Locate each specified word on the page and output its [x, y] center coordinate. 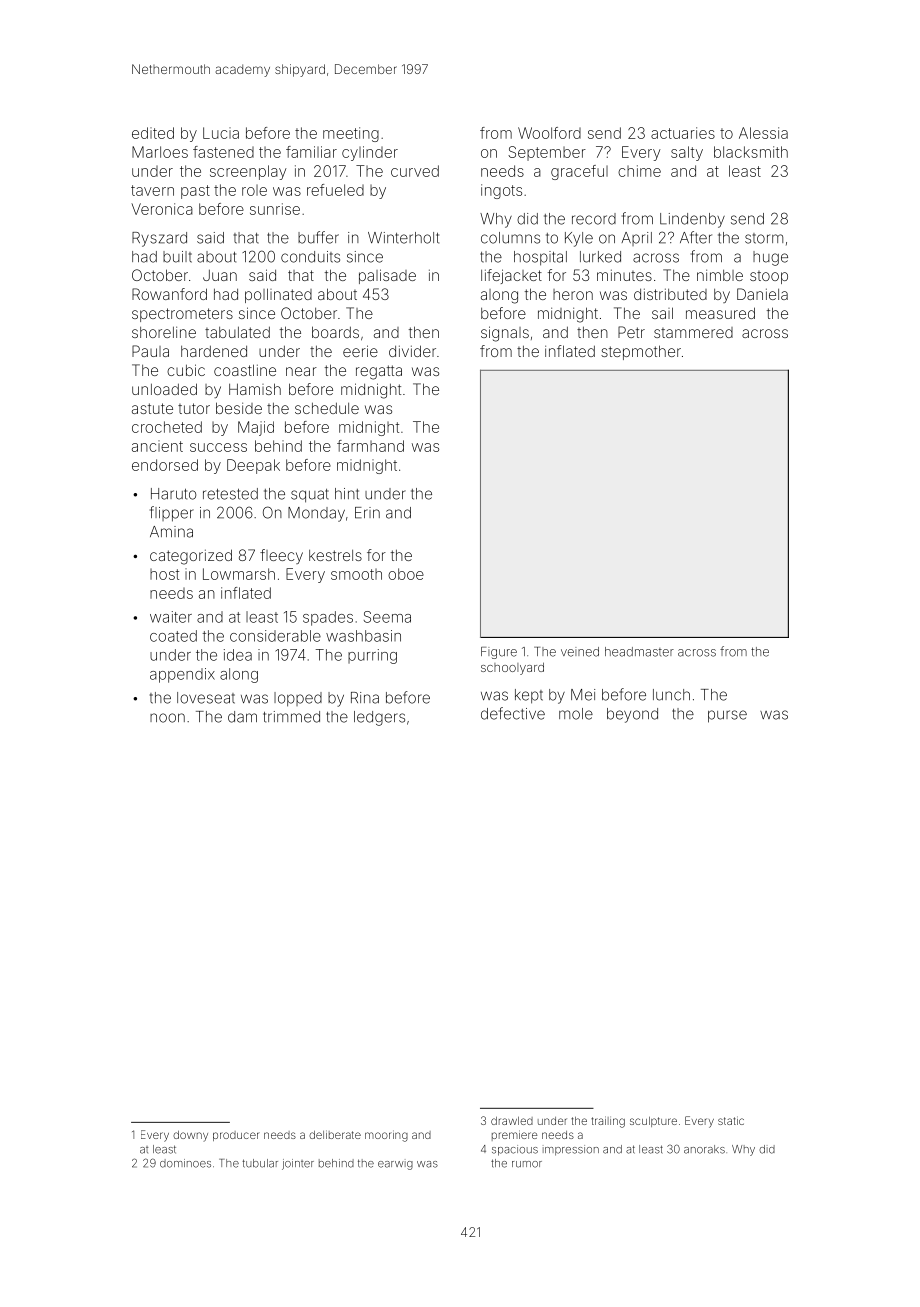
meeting [351, 134]
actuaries [683, 133]
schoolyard [512, 668]
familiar [311, 152]
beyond [632, 715]
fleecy [281, 556]
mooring [386, 1136]
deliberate [335, 1134]
